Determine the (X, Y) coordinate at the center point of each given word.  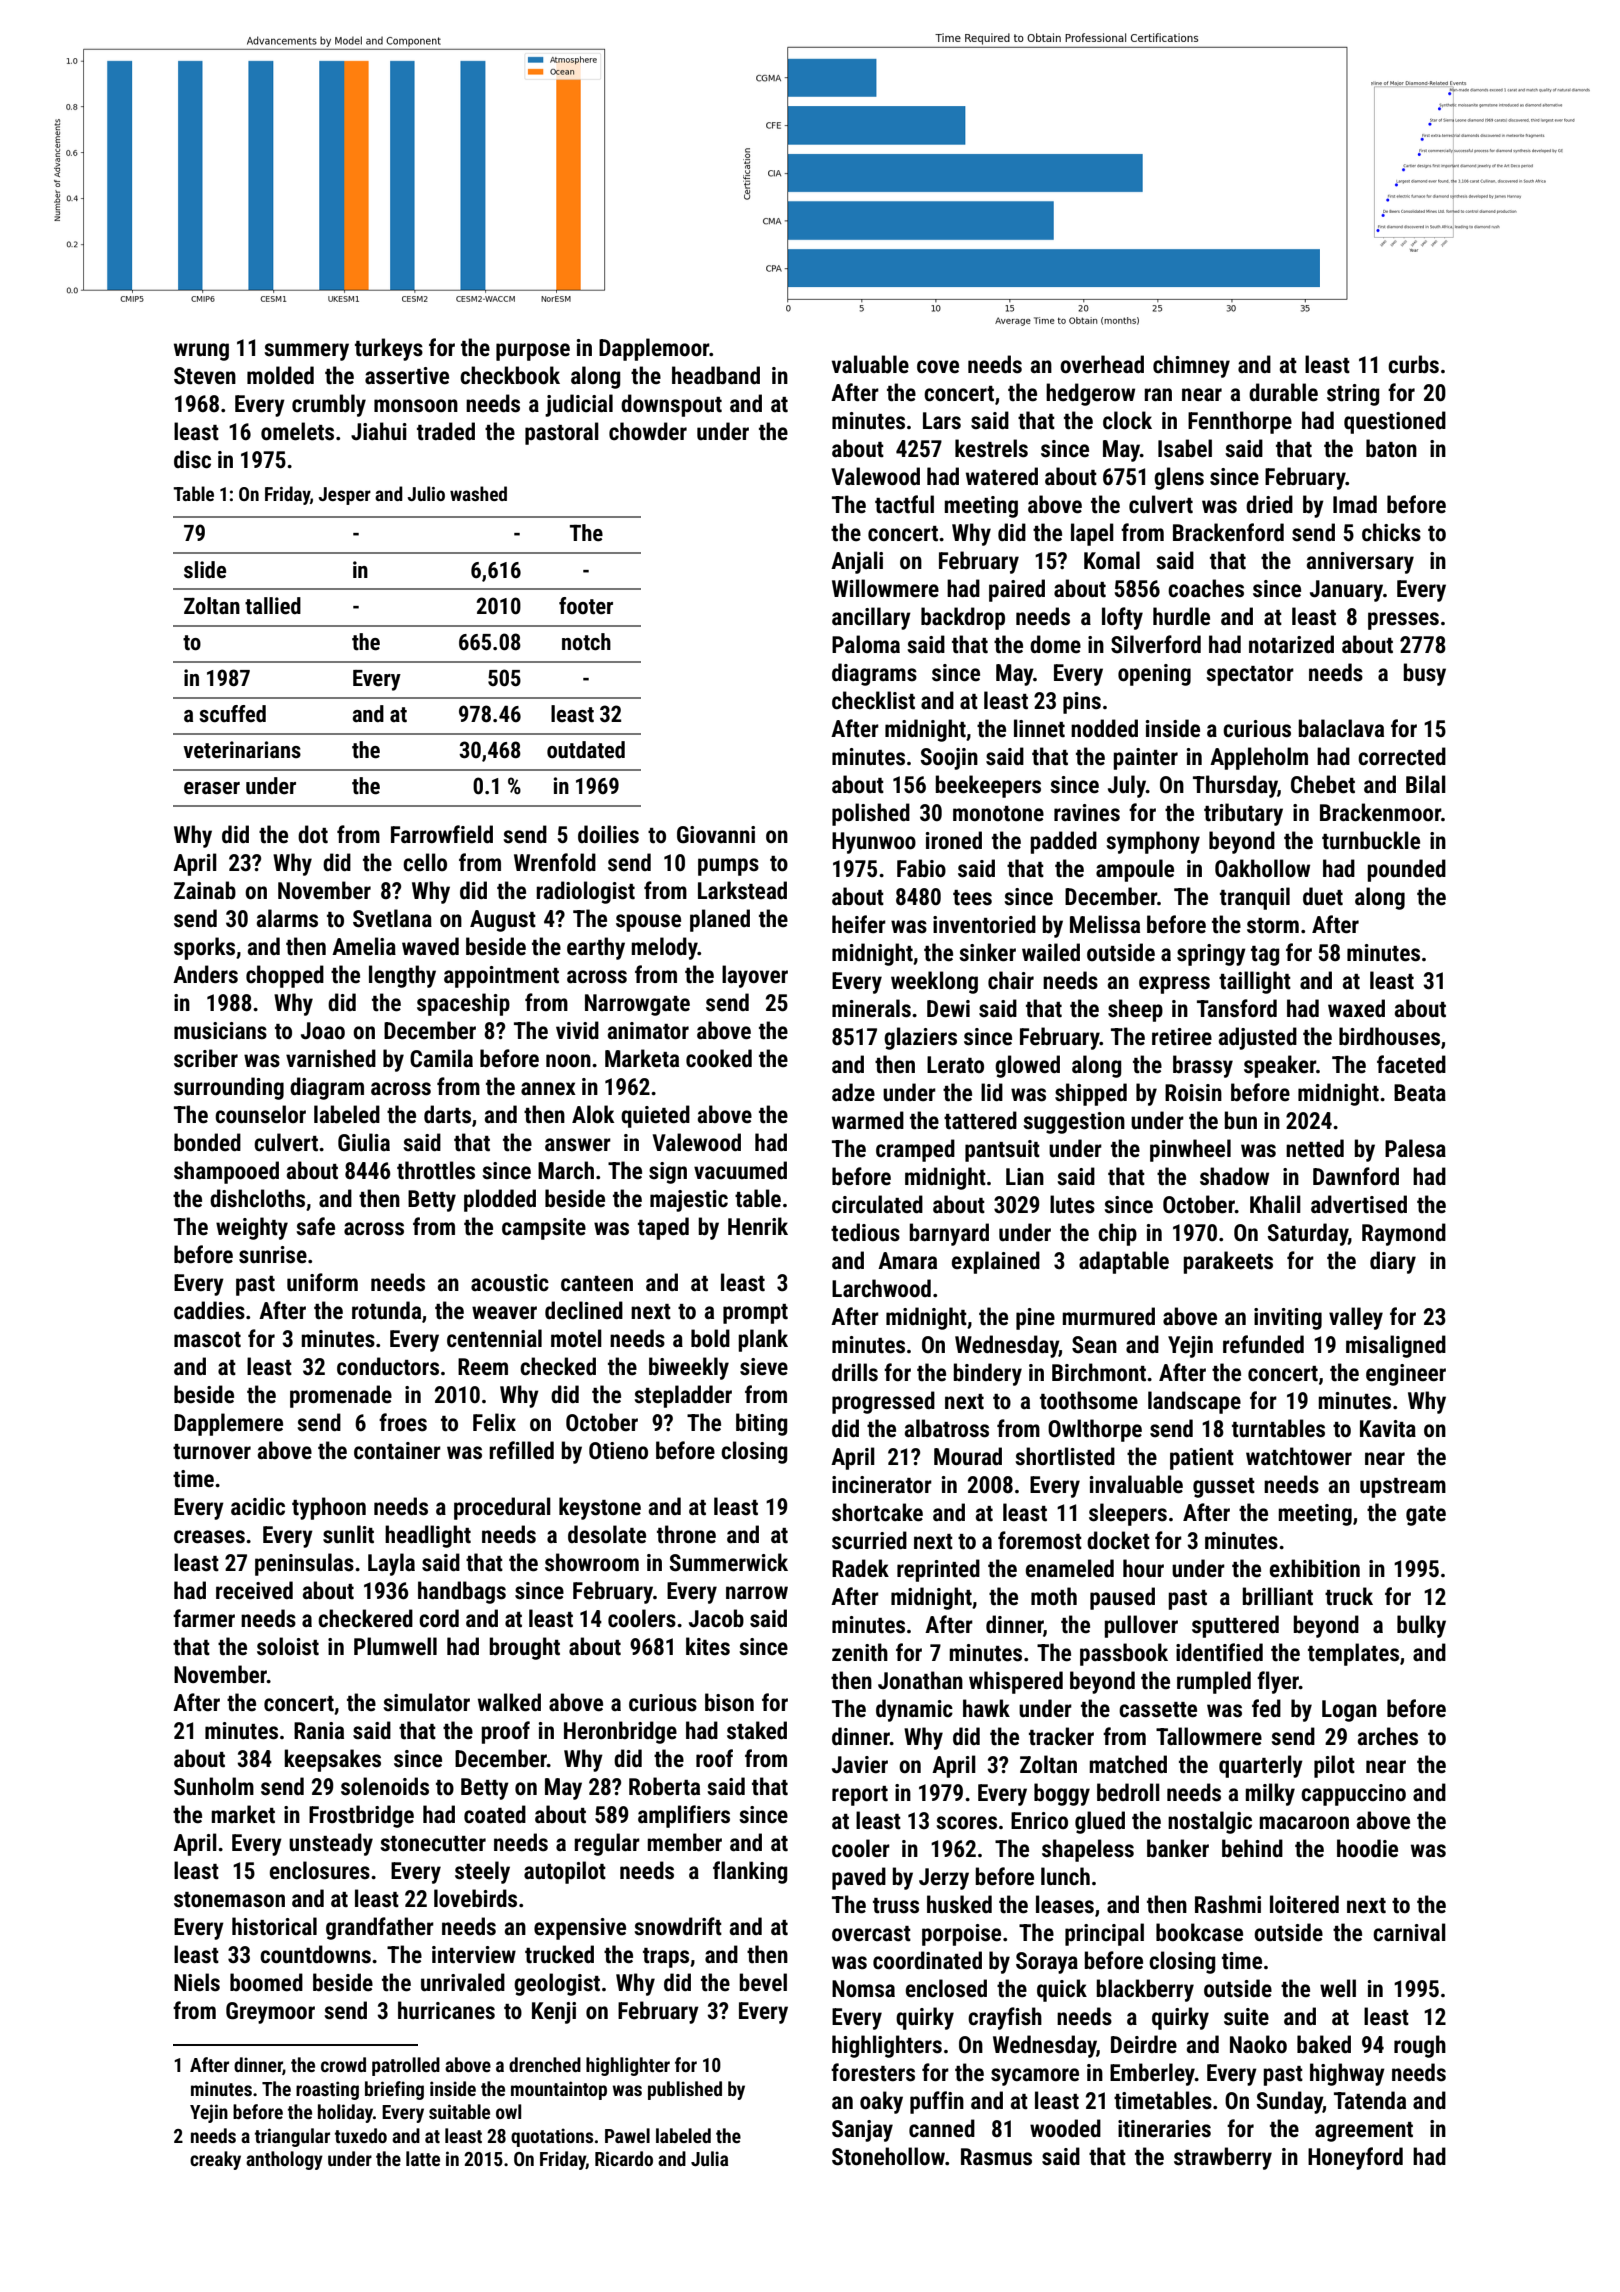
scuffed (233, 714)
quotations (552, 2137)
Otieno (618, 1451)
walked (509, 1702)
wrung (201, 352)
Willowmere (885, 588)
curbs (1413, 364)
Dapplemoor (654, 349)
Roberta (664, 1786)
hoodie (1367, 1848)
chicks (1391, 532)
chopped (285, 976)
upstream (1403, 1488)
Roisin (1193, 1093)
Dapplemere (228, 1424)
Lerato (955, 1065)
